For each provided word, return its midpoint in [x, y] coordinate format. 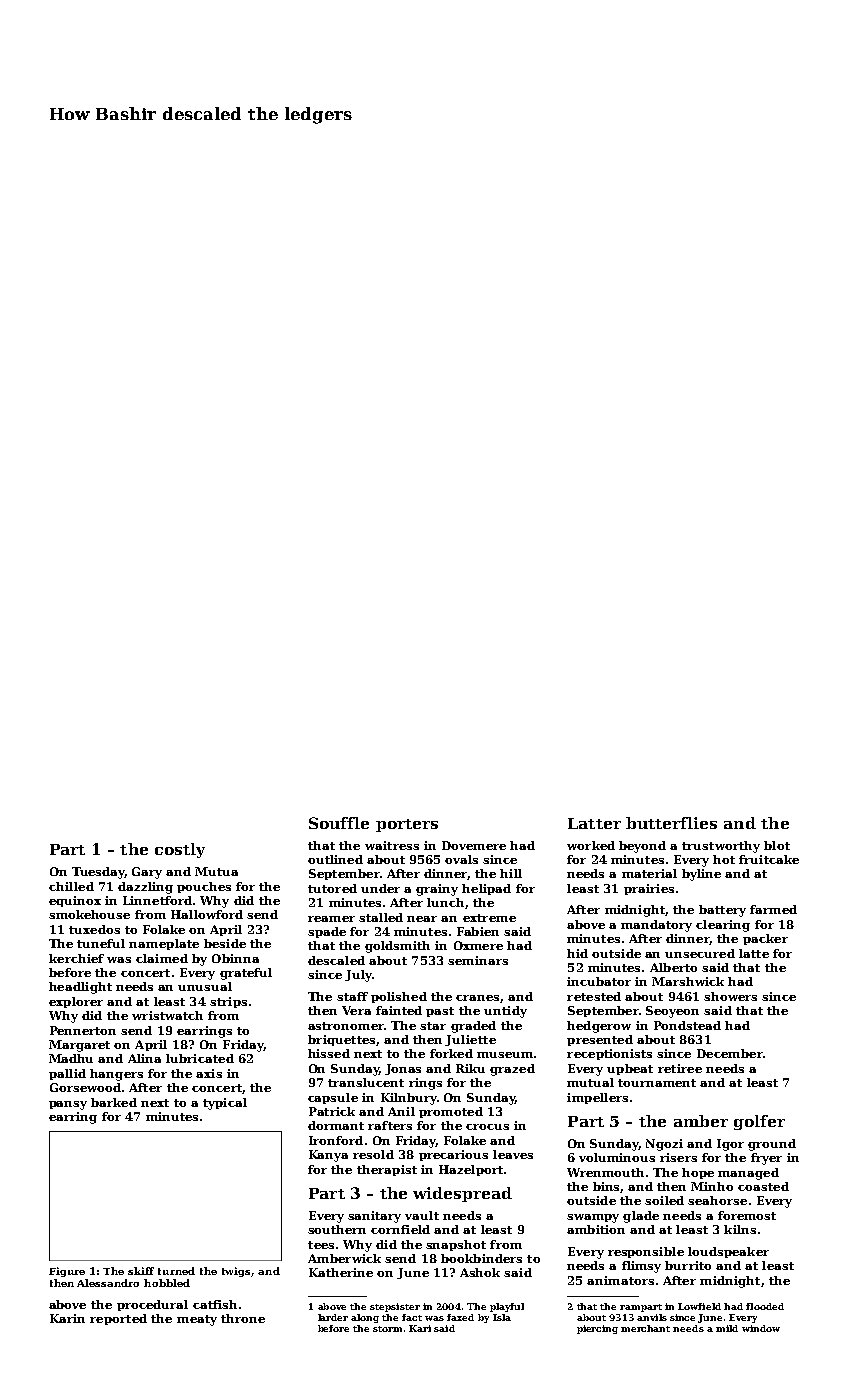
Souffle [339, 823]
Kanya [328, 1156]
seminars [478, 960]
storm [387, 1329]
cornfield [400, 1229]
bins [607, 1187]
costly [180, 850]
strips [228, 1002]
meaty [197, 1320]
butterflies [671, 823]
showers [730, 996]
